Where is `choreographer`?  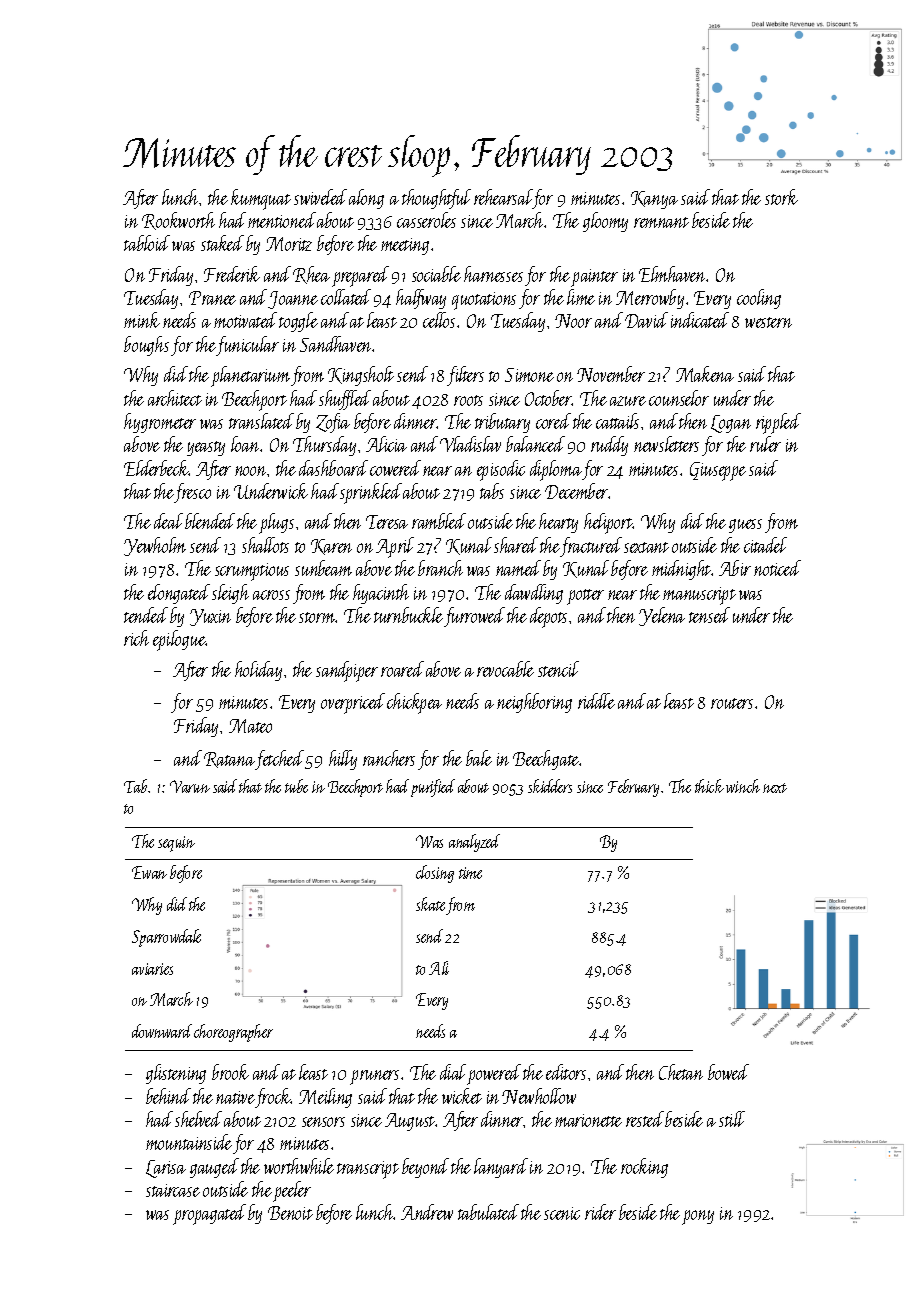 choreographer is located at coordinates (233, 1033).
